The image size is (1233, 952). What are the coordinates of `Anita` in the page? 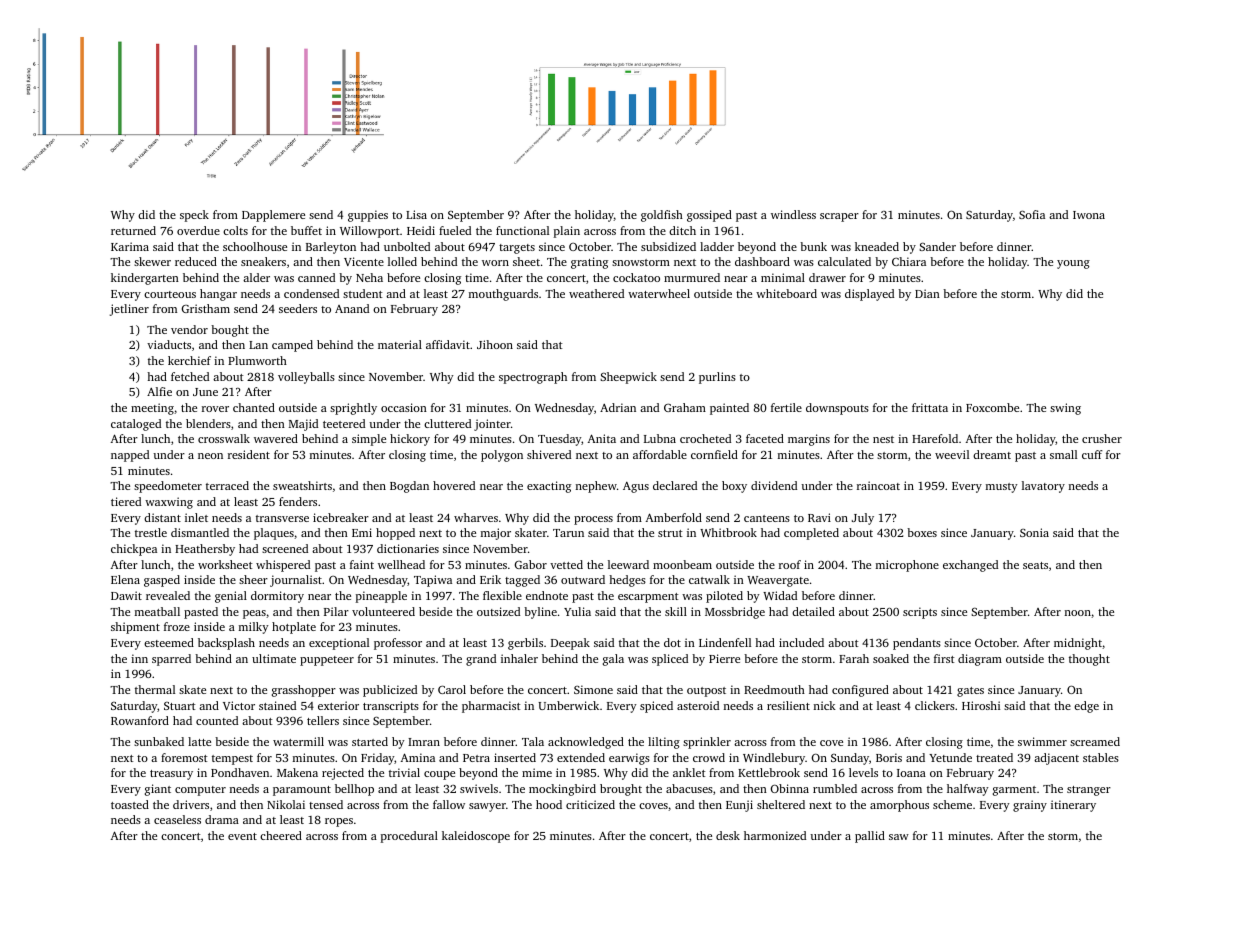 It's located at (602, 438).
